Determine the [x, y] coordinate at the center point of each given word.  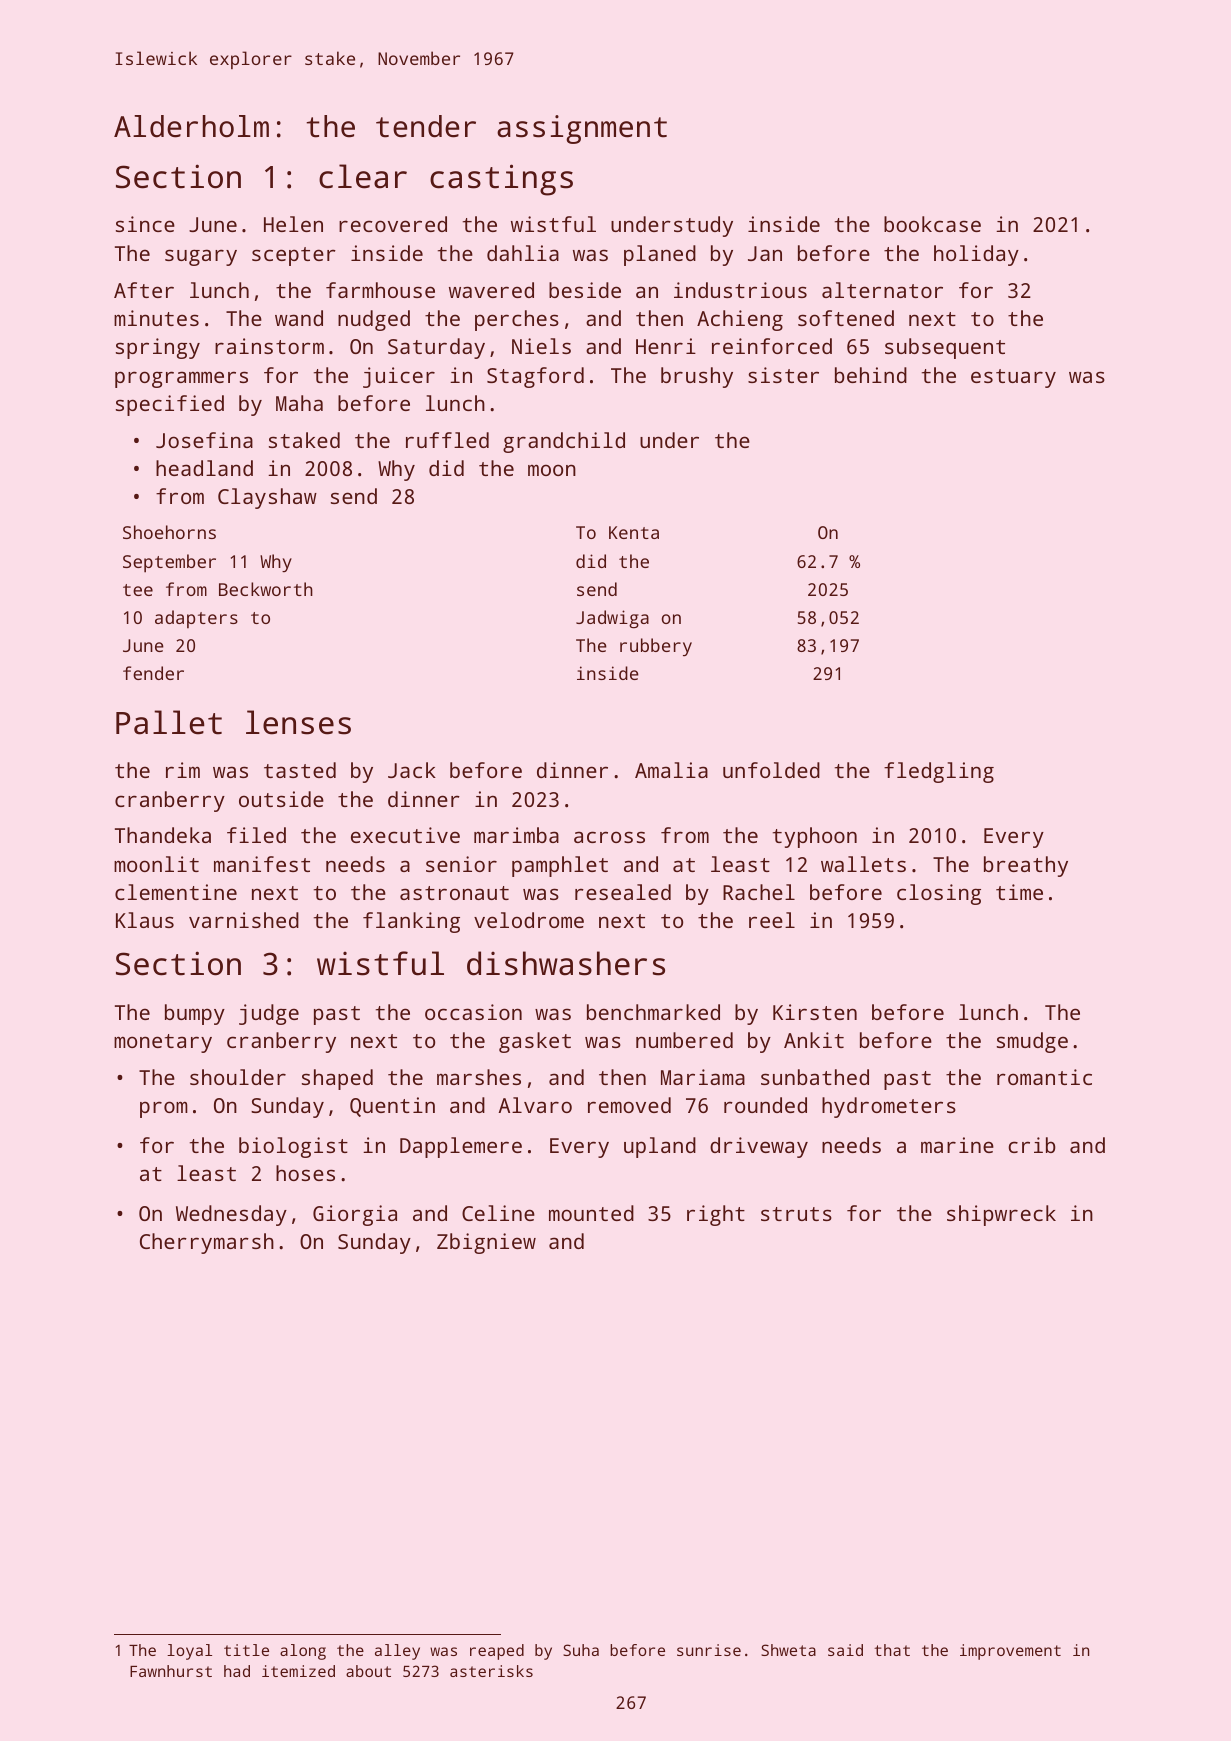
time [1019, 892]
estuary [1013, 378]
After [144, 290]
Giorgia [355, 1215]
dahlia [523, 253]
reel [772, 920]
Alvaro [535, 1105]
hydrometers [889, 1107]
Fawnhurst [171, 1671]
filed [256, 835]
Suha [581, 1650]
